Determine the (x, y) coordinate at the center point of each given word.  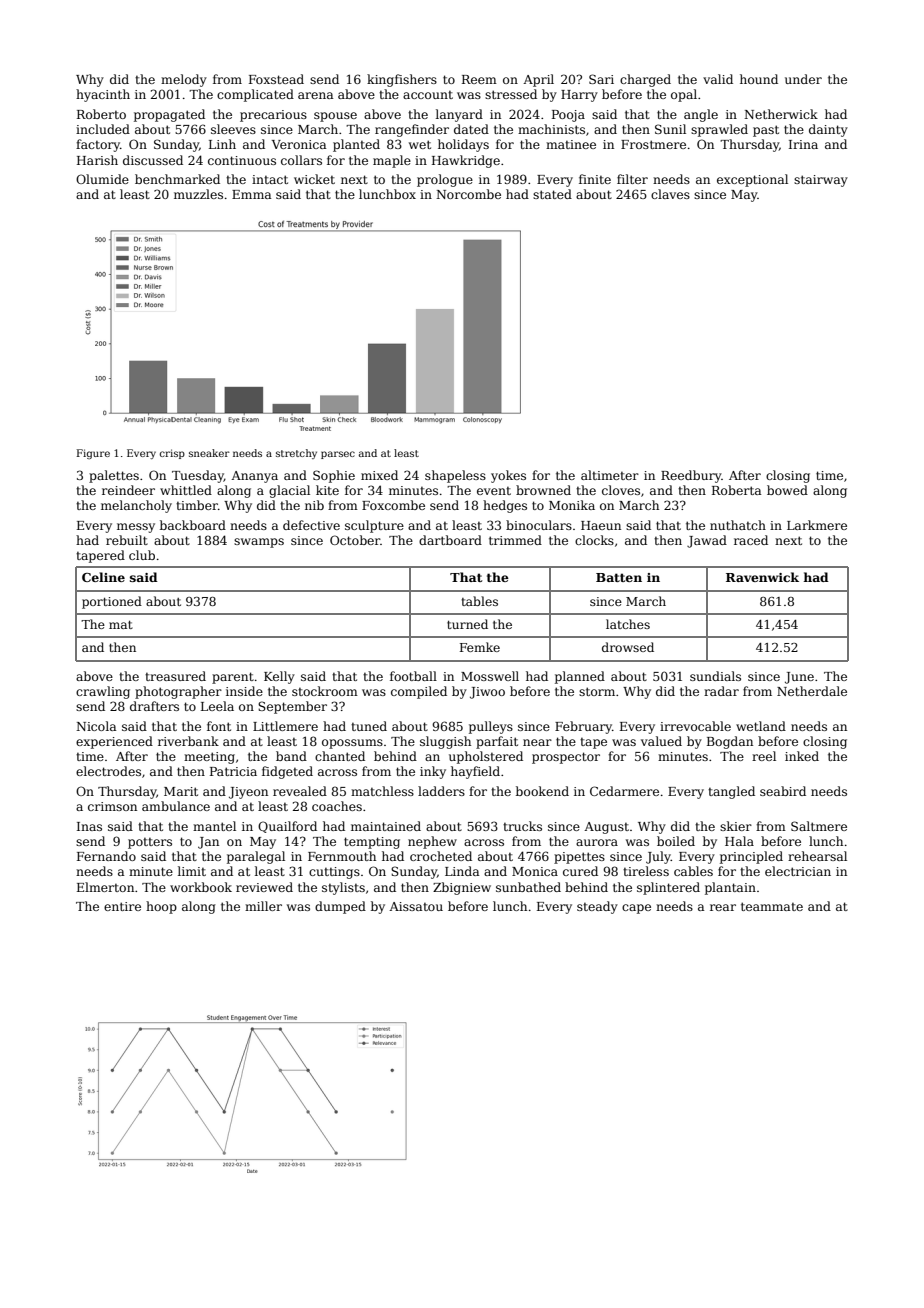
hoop (161, 907)
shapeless (455, 476)
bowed (787, 490)
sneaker (209, 453)
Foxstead (276, 79)
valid (718, 79)
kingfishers (402, 80)
